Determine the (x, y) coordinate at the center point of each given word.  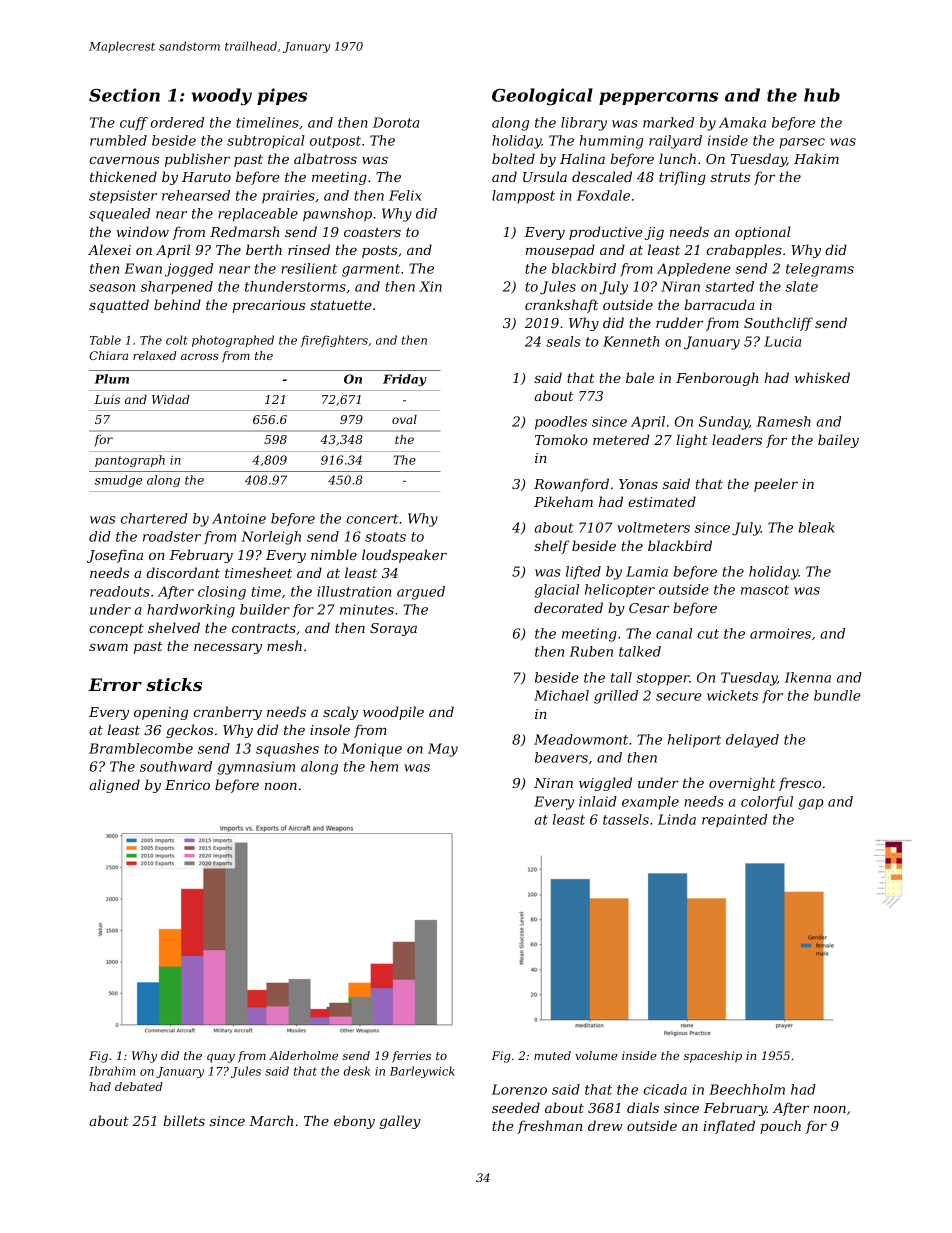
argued (421, 593)
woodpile (393, 713)
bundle (837, 695)
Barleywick (422, 1072)
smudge (118, 481)
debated (139, 1086)
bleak (817, 527)
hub (822, 95)
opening (161, 713)
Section (124, 95)
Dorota (396, 122)
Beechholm (747, 1089)
